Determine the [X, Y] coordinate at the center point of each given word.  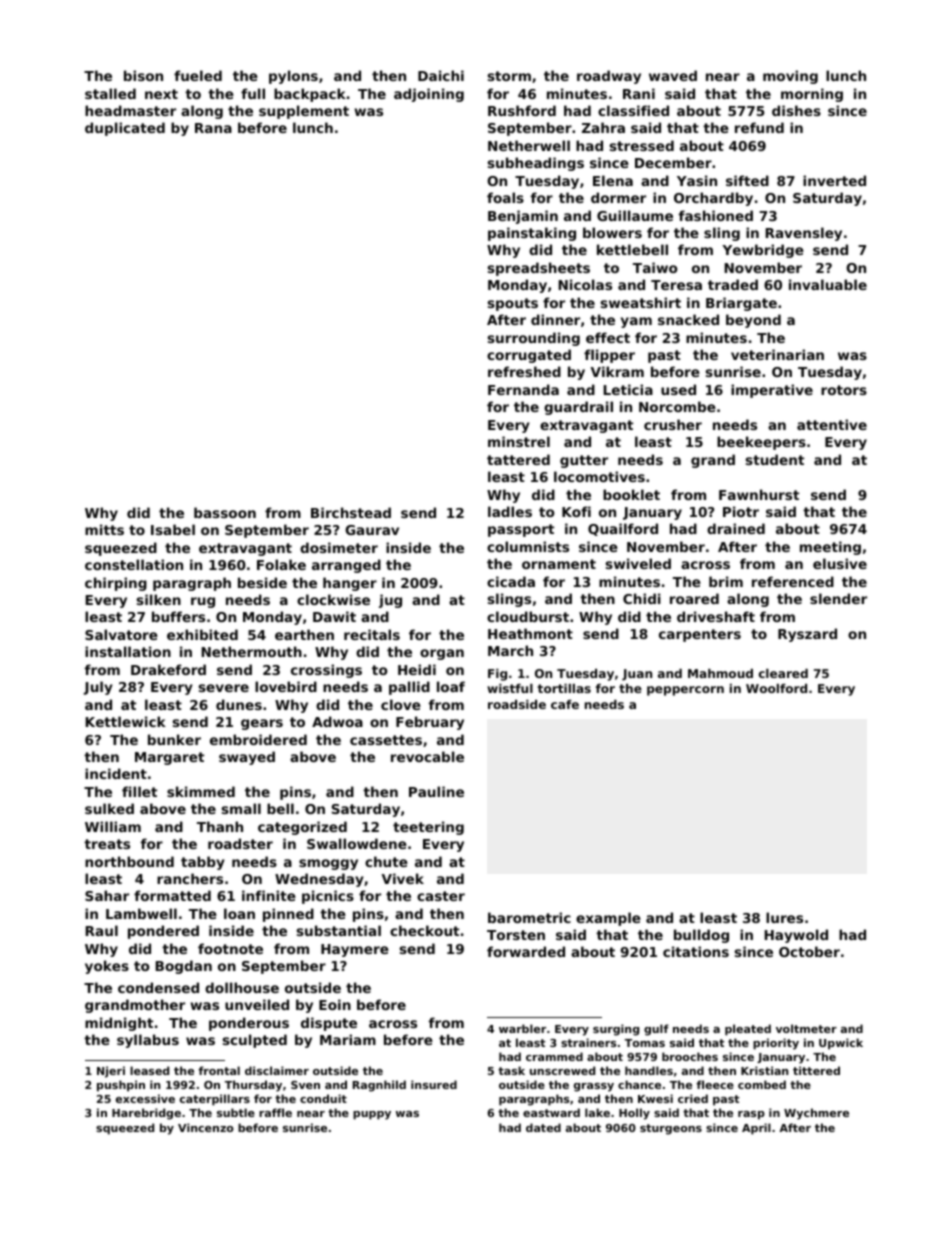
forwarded [526, 951]
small [241, 808]
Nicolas [585, 284]
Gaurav [372, 530]
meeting [830, 548]
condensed [158, 987]
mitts [104, 529]
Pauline [436, 791]
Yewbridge [763, 251]
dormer [618, 197]
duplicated [125, 129]
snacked [688, 319]
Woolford [776, 688]
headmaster [130, 110]
